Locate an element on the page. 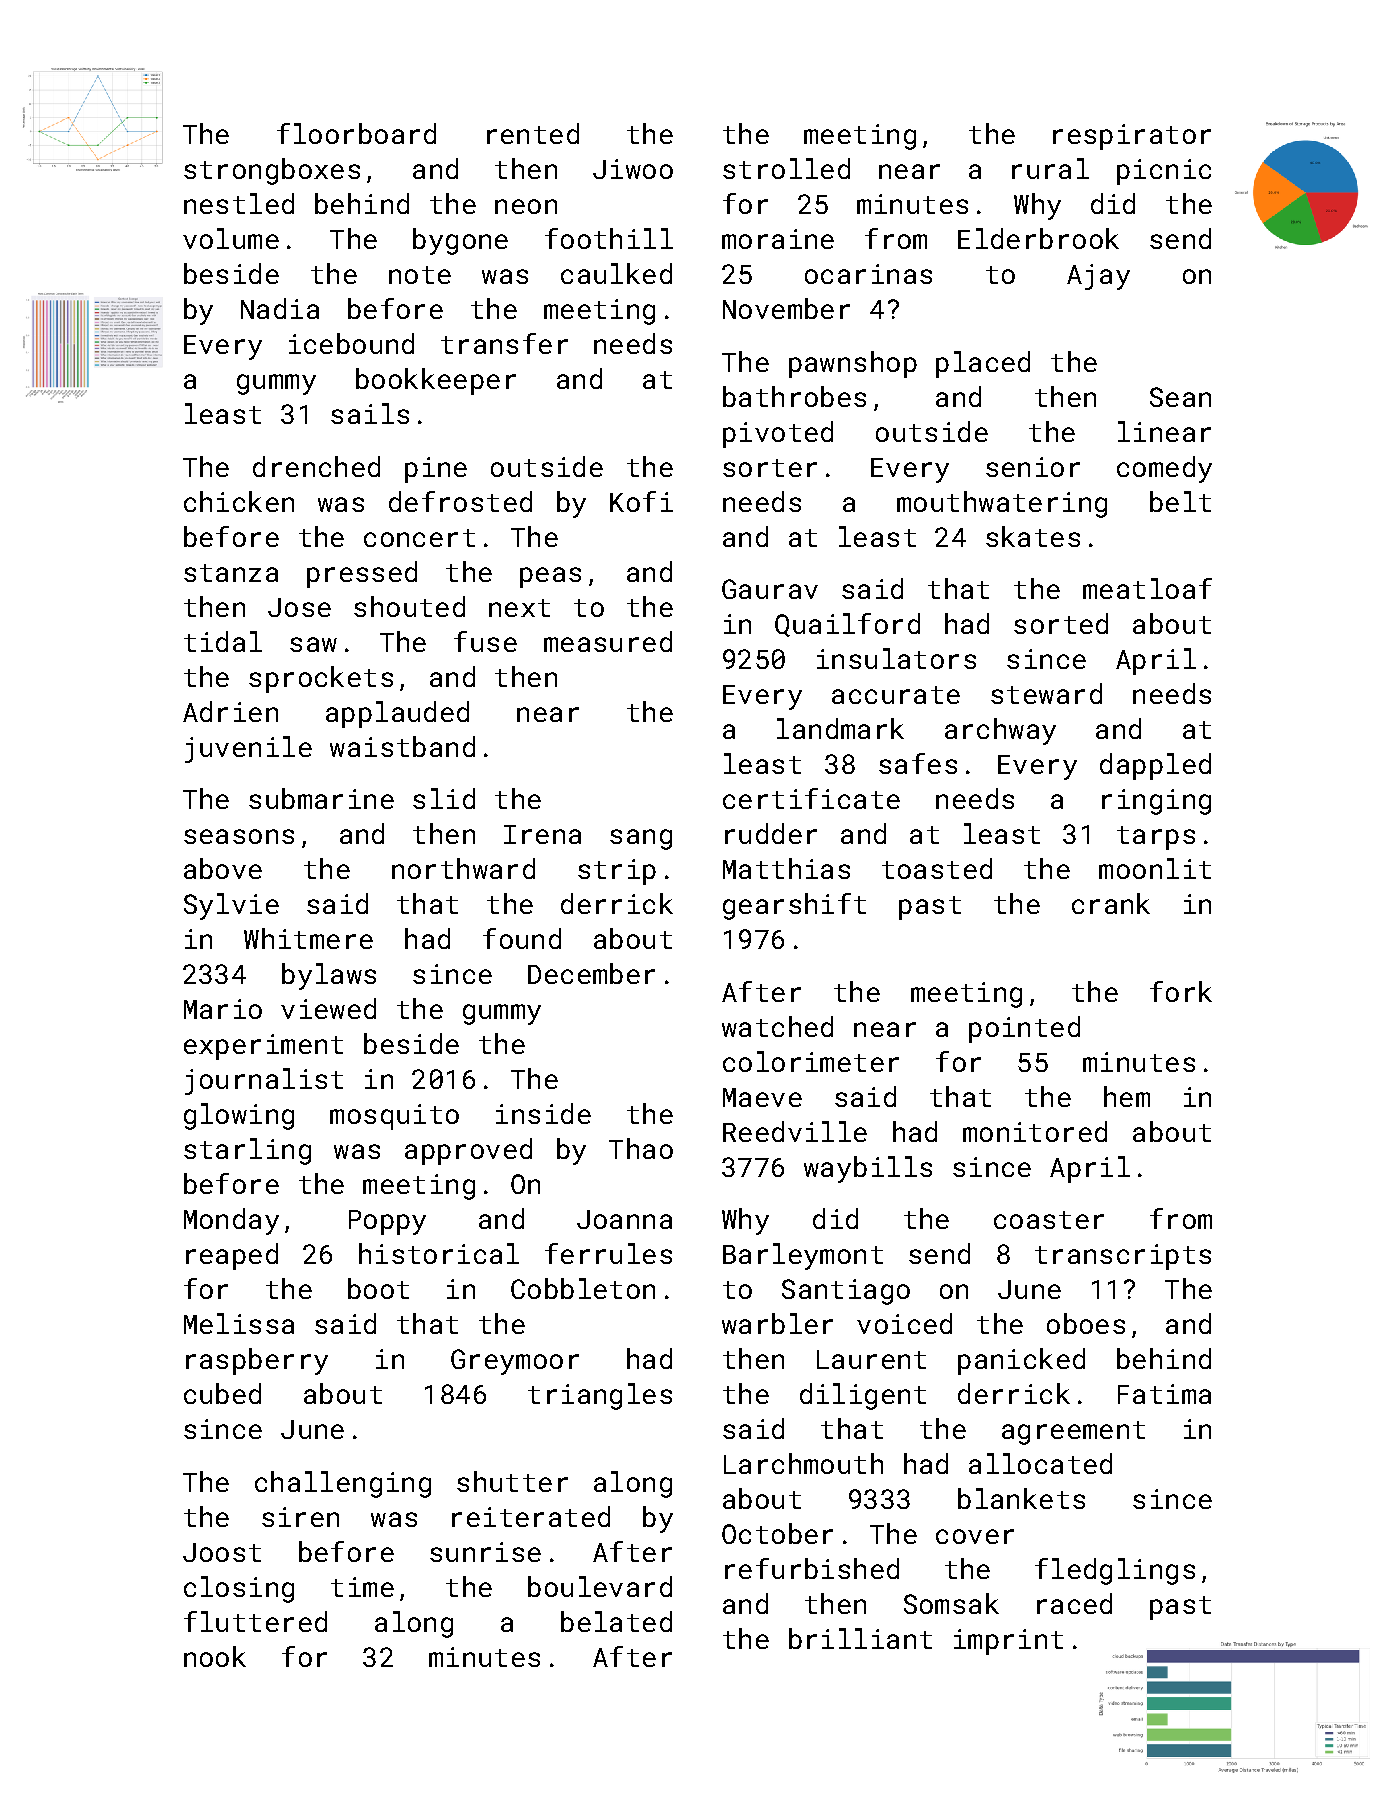 Image resolution: width=1395 pixels, height=1805 pixels. sunrise is located at coordinates (485, 1552).
